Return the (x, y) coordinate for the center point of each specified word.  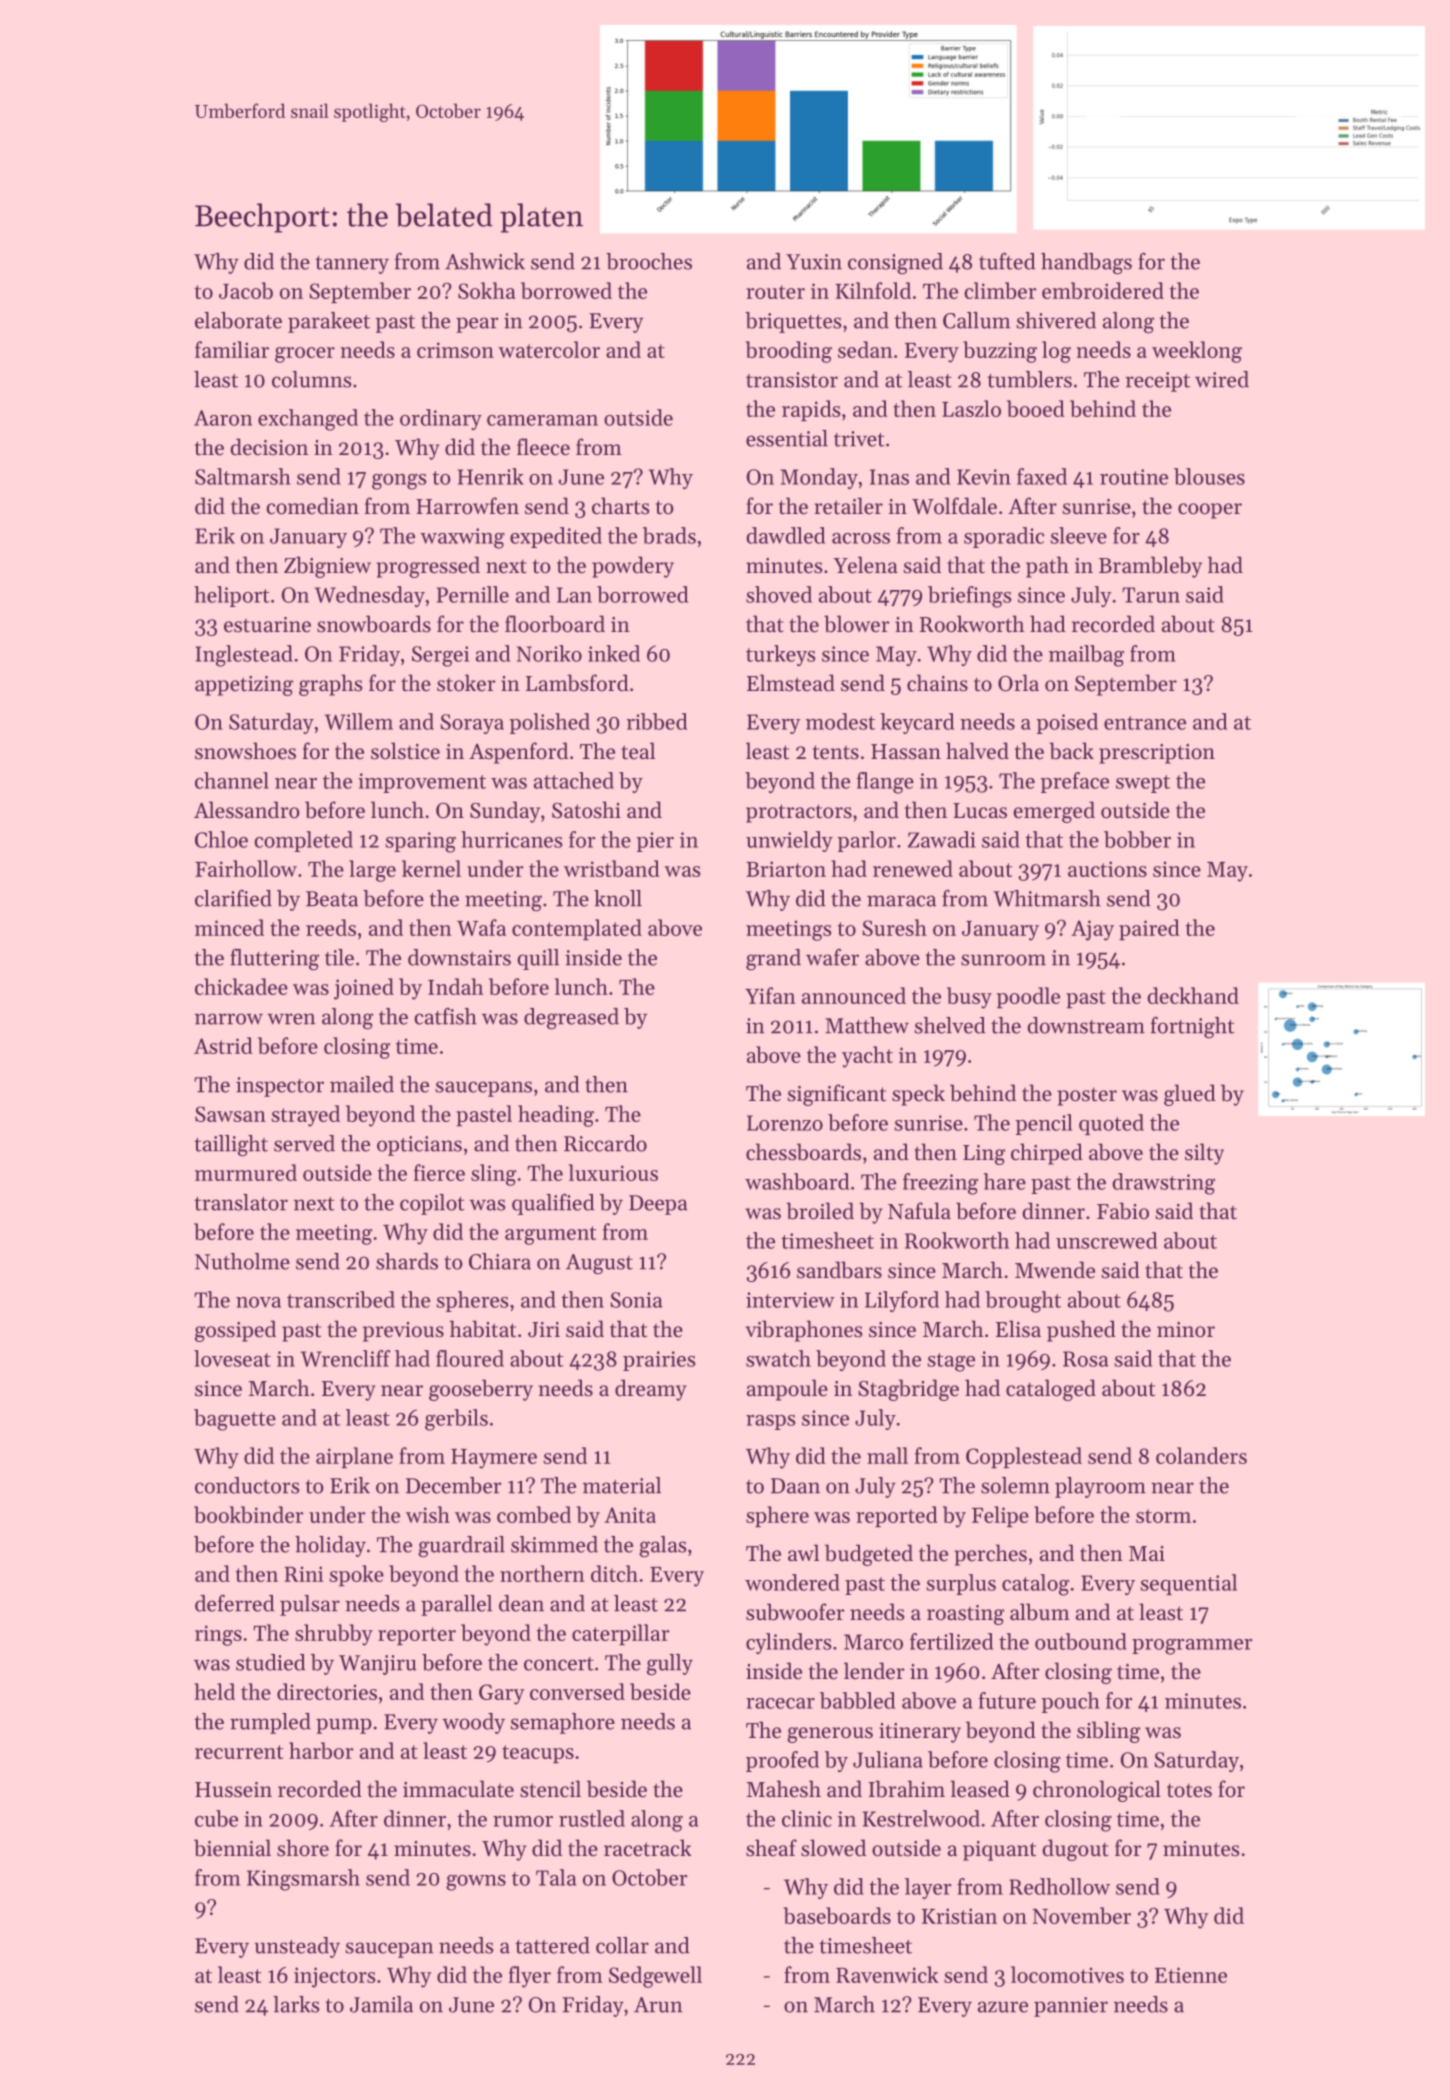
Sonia (636, 1300)
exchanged (308, 420)
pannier (1071, 2007)
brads (669, 535)
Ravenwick (887, 1974)
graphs (330, 685)
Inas (889, 477)
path (1047, 567)
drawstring (1163, 1184)
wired (1222, 379)
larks (296, 2004)
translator (241, 1202)
